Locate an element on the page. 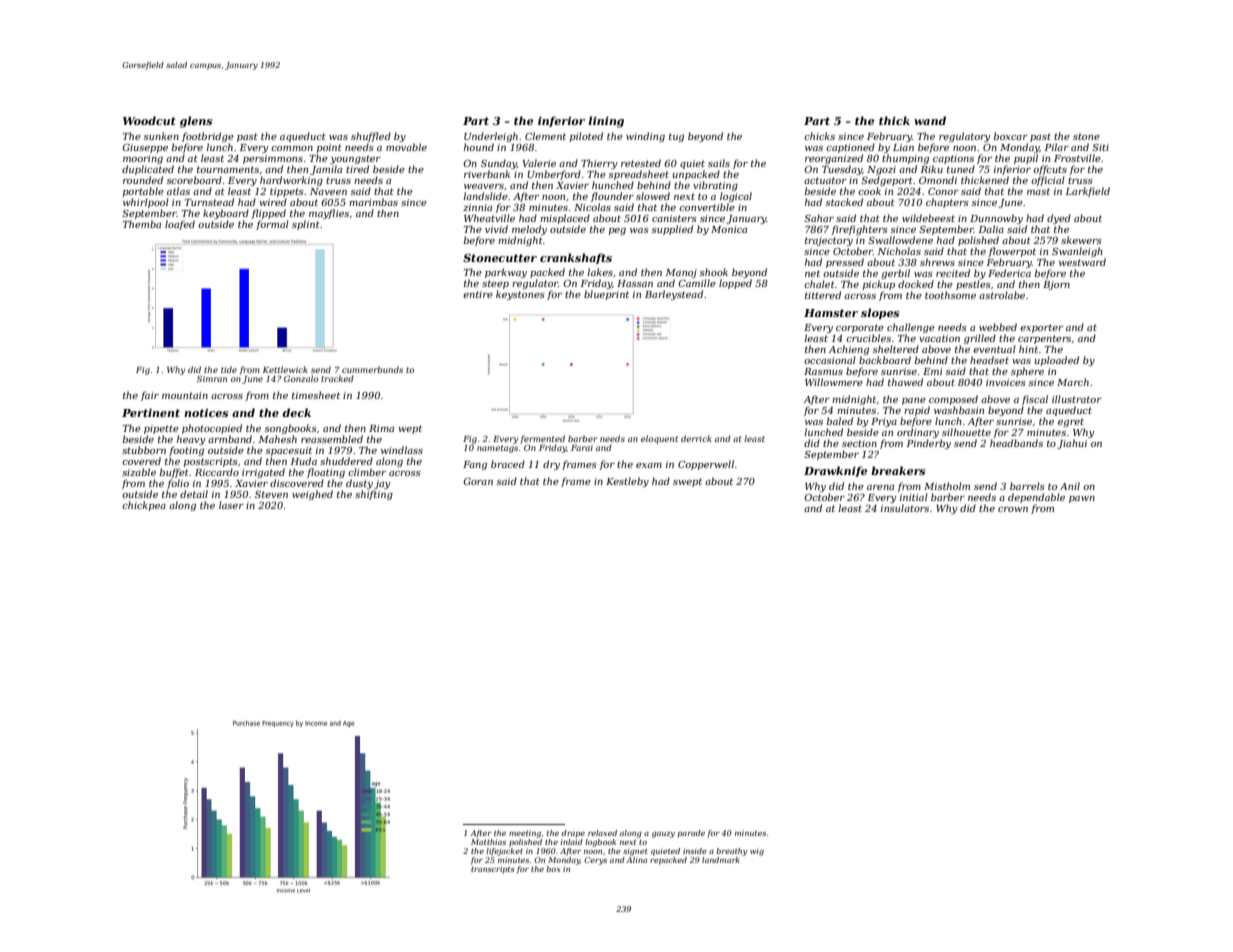  Kestleby is located at coordinates (627, 482).
